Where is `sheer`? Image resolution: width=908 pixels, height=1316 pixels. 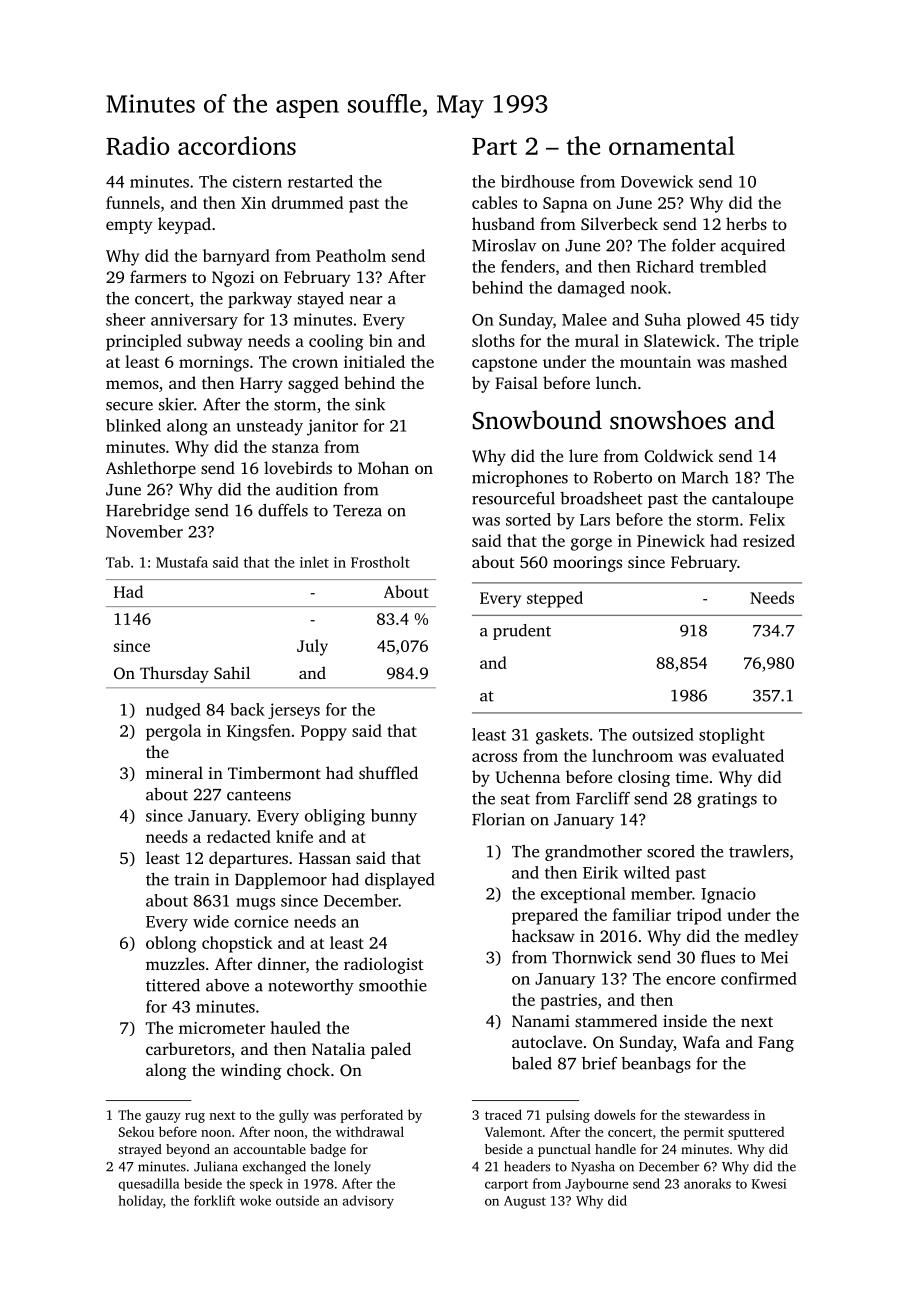
sheer is located at coordinates (125, 319).
